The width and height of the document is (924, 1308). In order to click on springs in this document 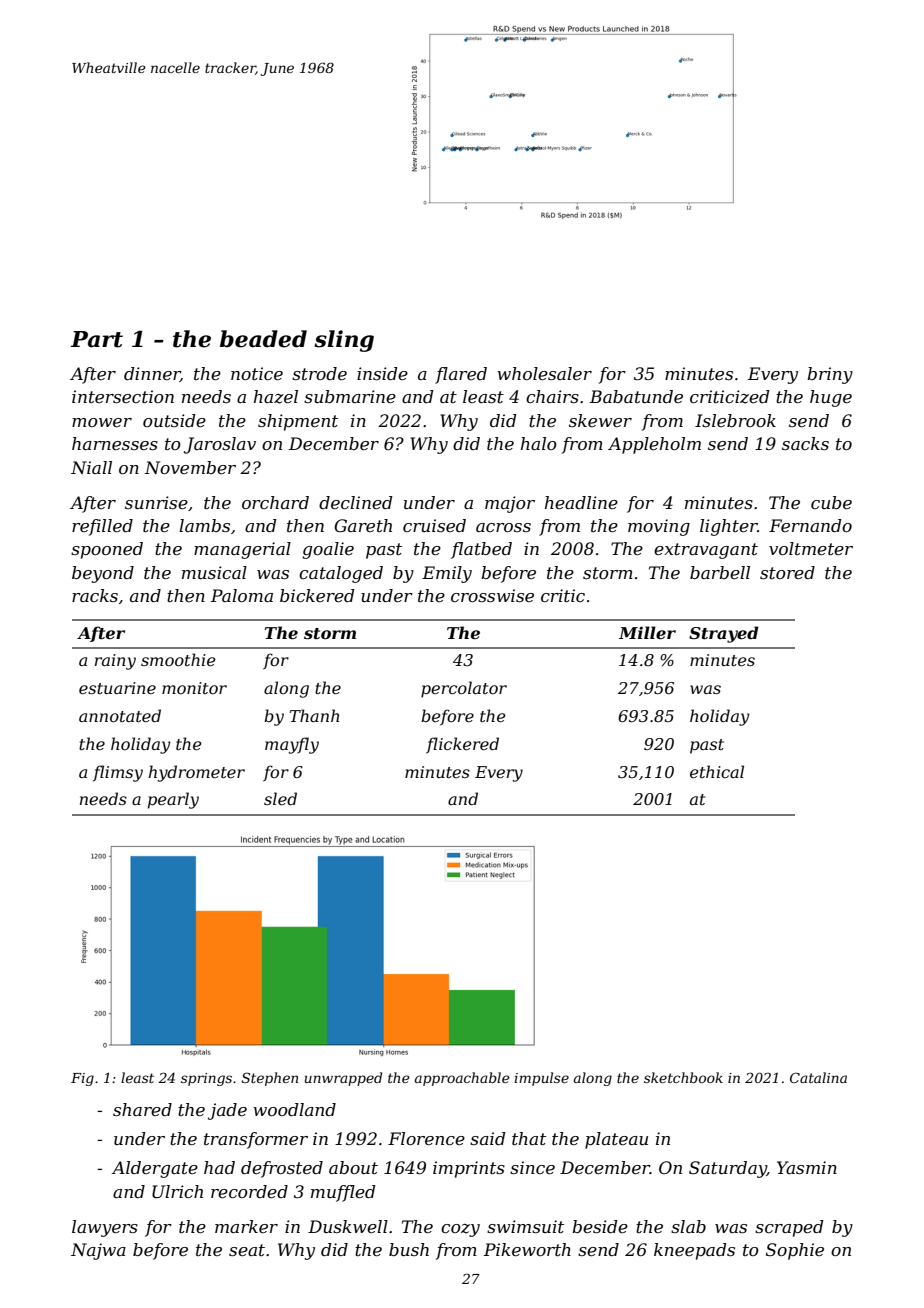, I will do `click(206, 1079)`.
